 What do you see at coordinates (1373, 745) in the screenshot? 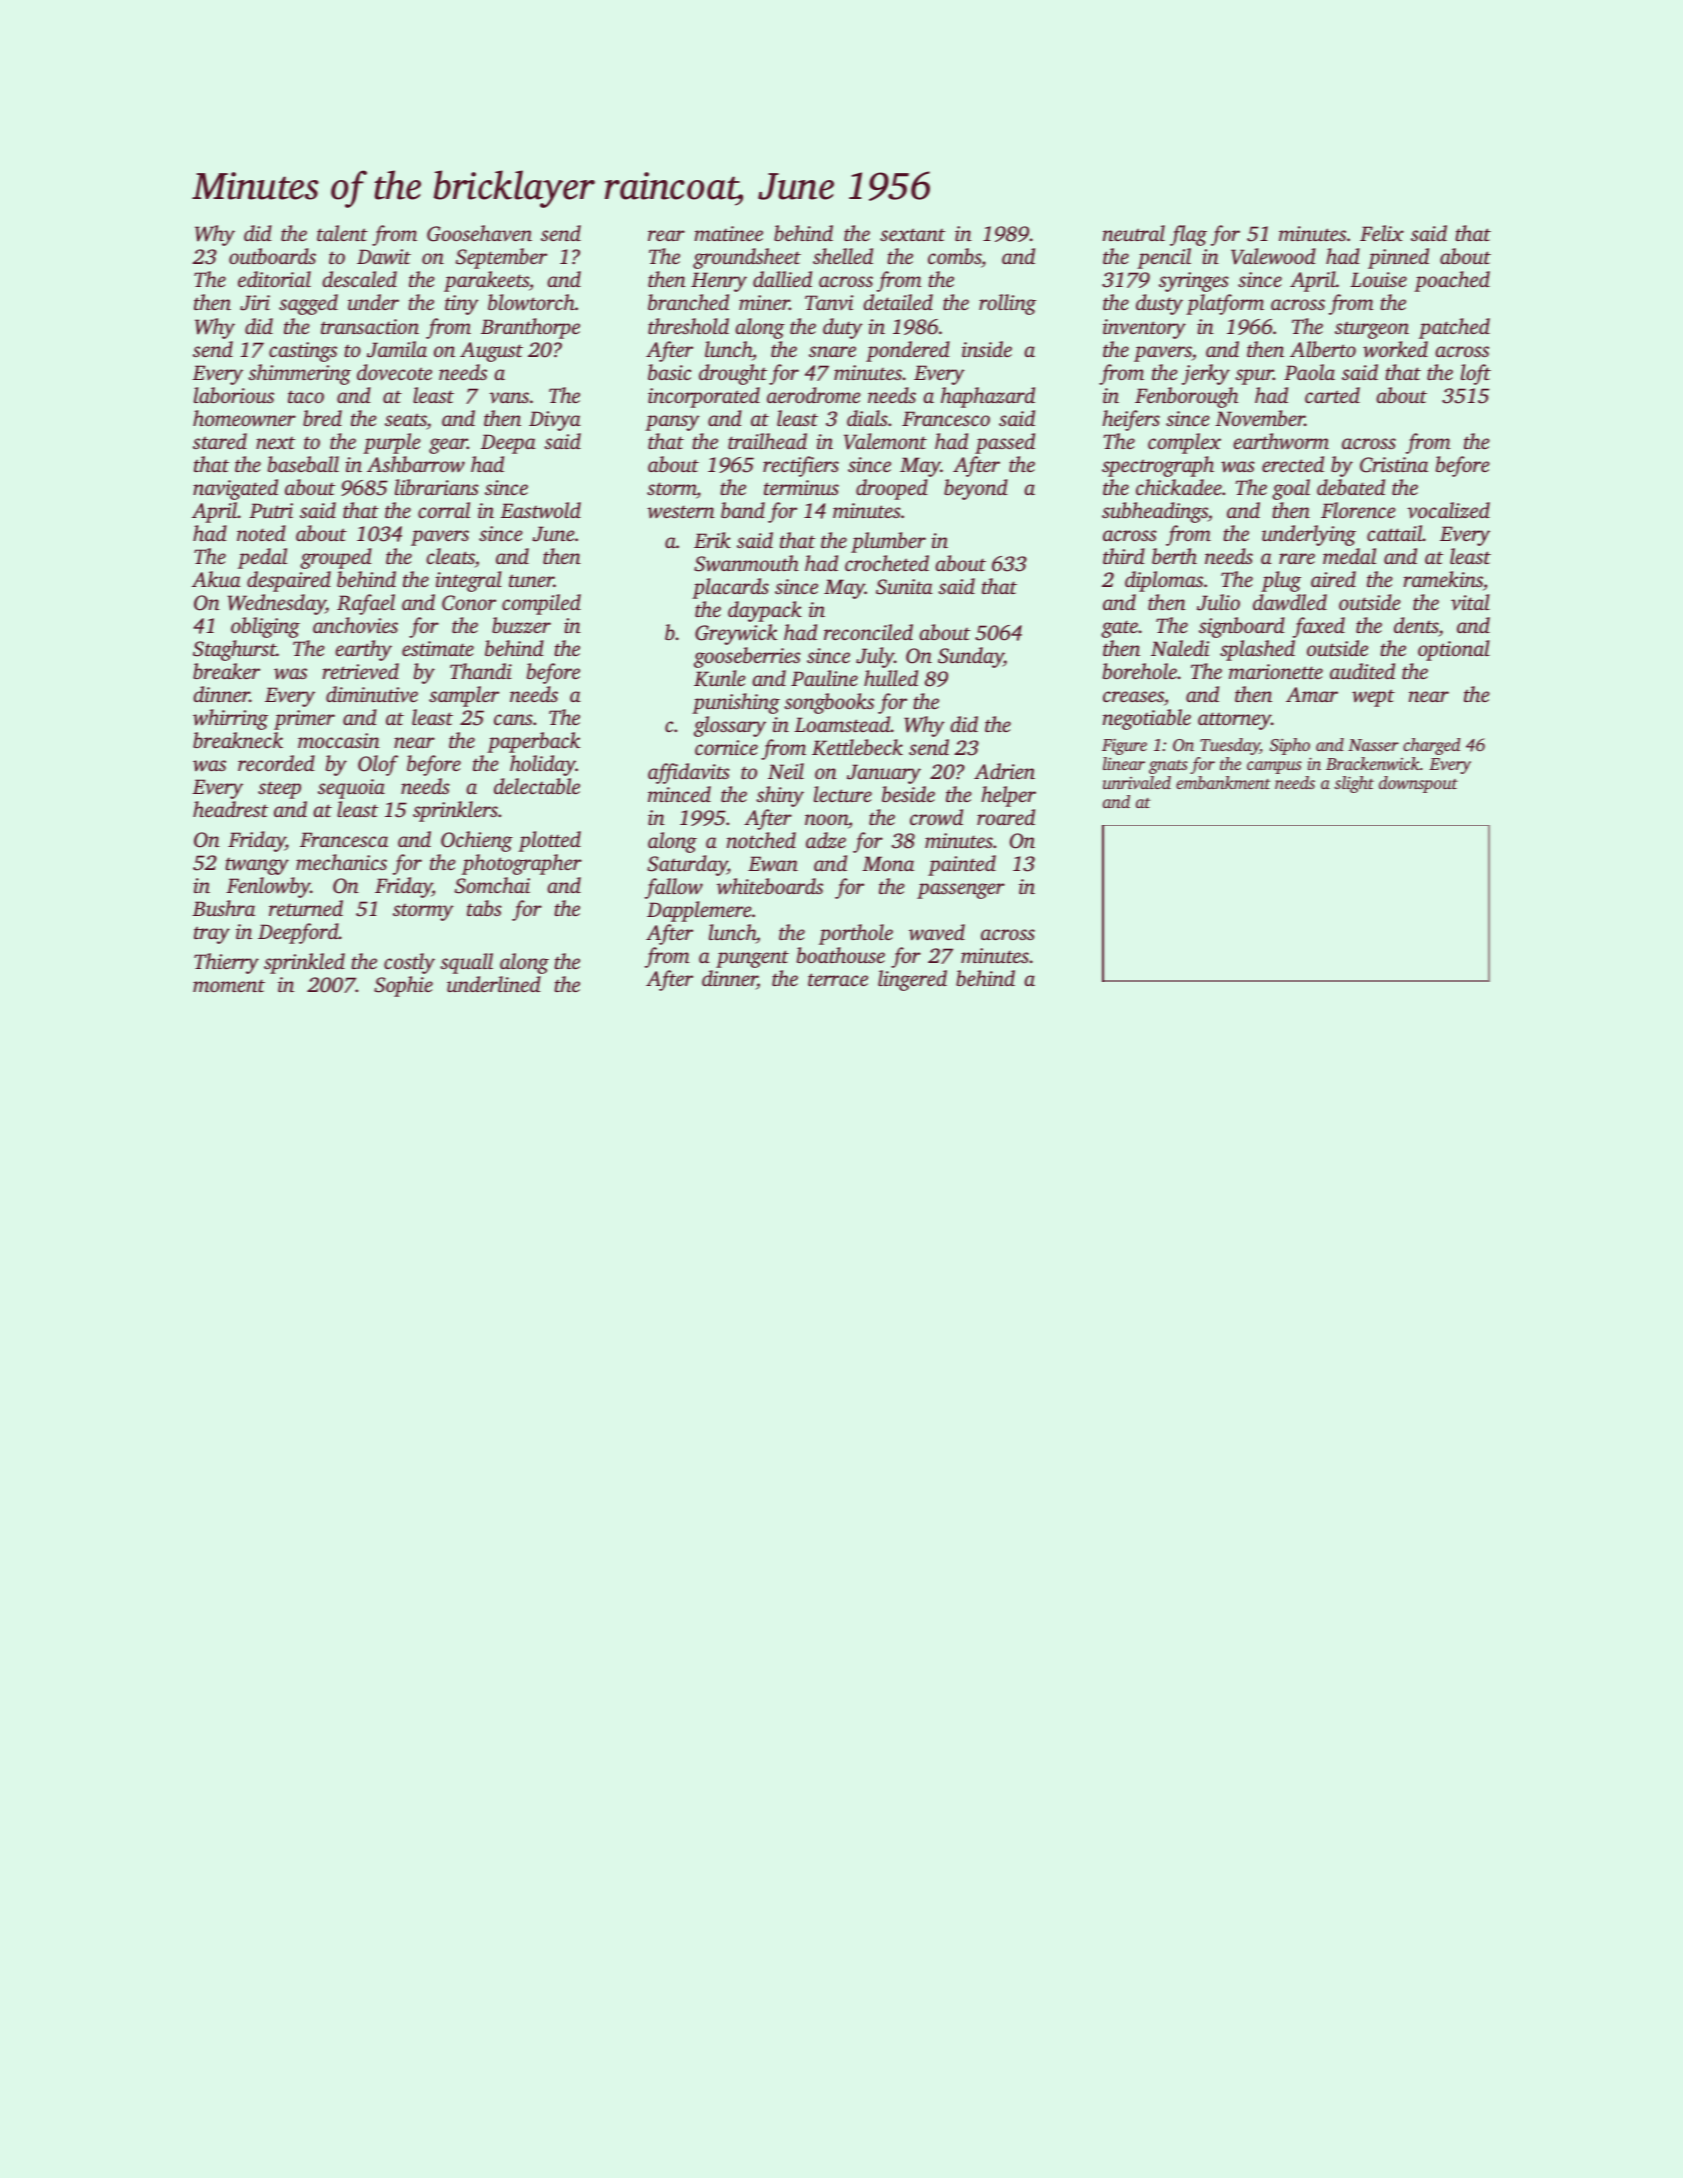
I see `Nasser` at bounding box center [1373, 745].
